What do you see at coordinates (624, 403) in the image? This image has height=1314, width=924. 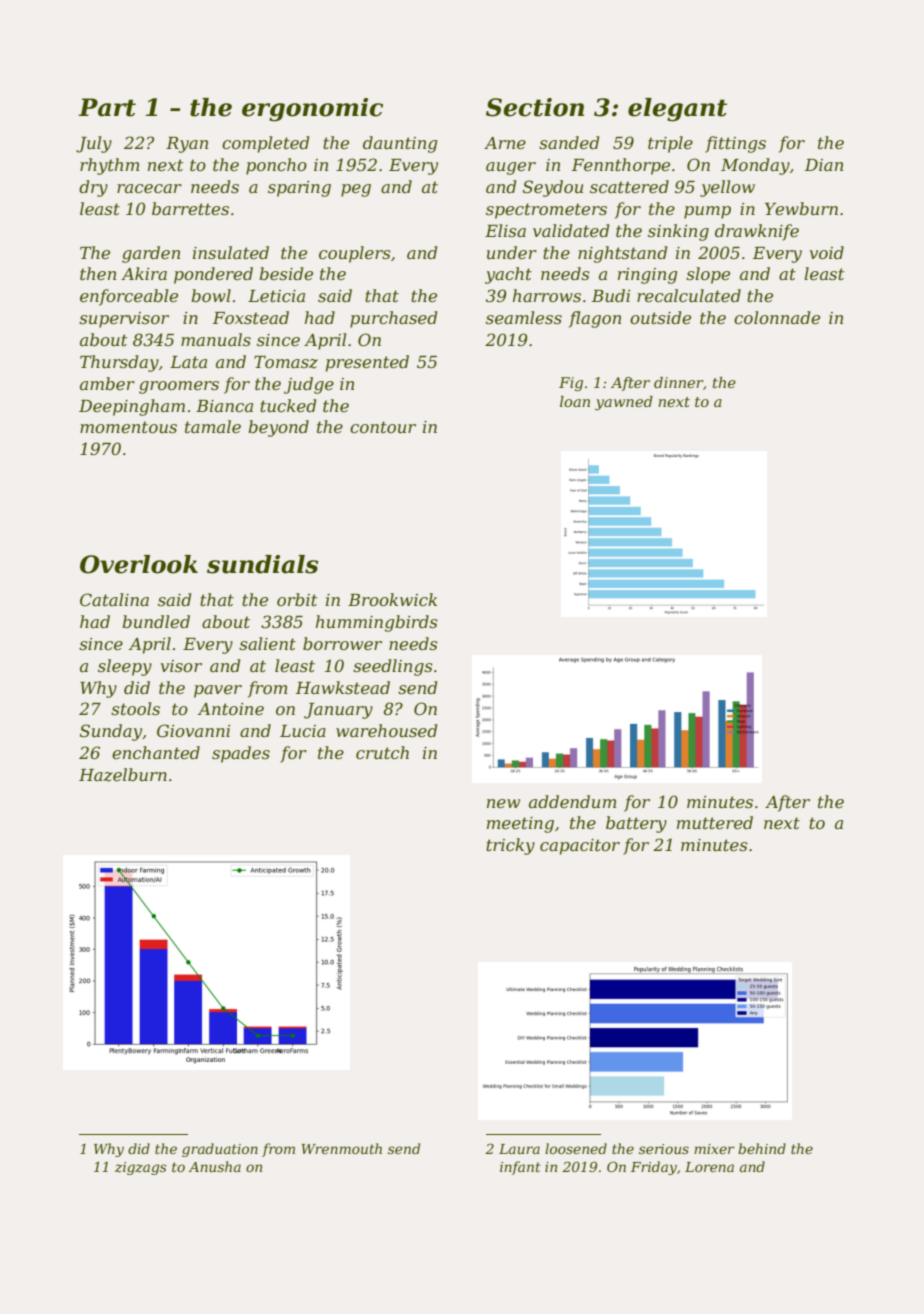 I see `yawned` at bounding box center [624, 403].
